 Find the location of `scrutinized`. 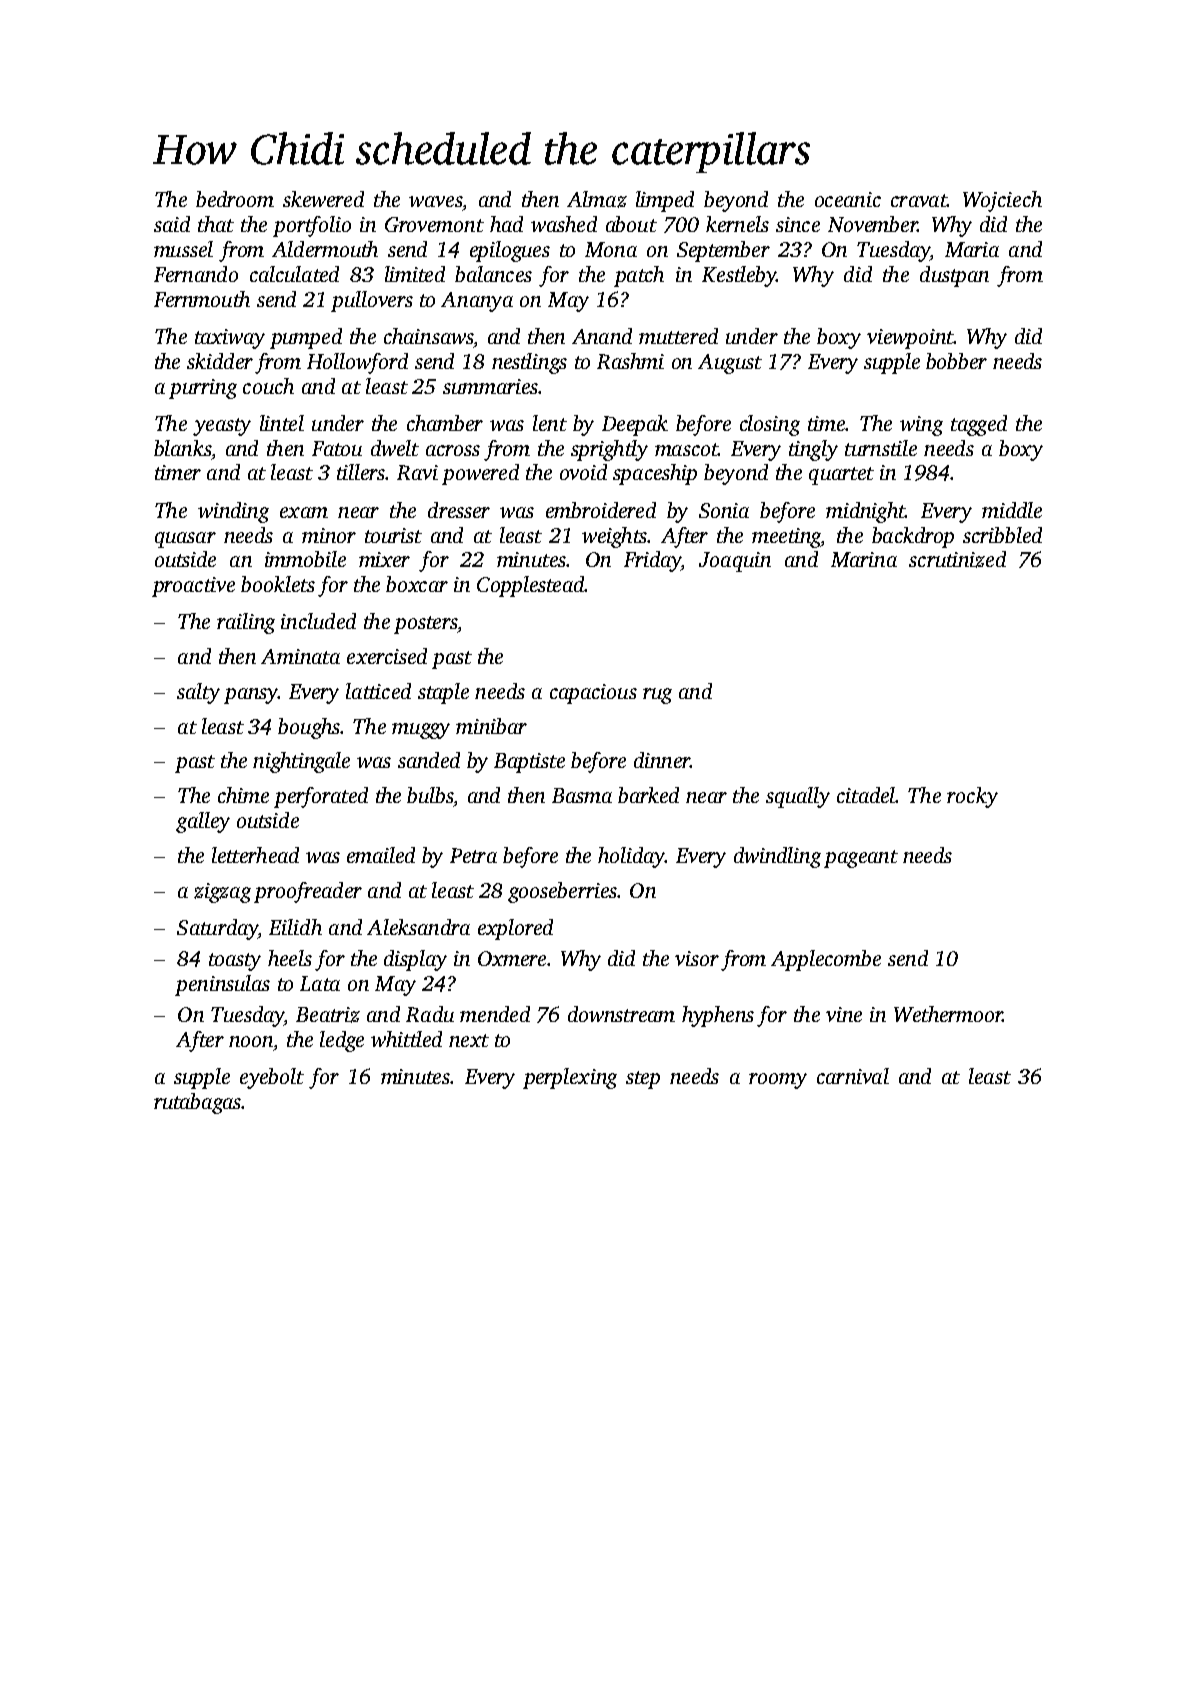

scrutinized is located at coordinates (957, 559).
